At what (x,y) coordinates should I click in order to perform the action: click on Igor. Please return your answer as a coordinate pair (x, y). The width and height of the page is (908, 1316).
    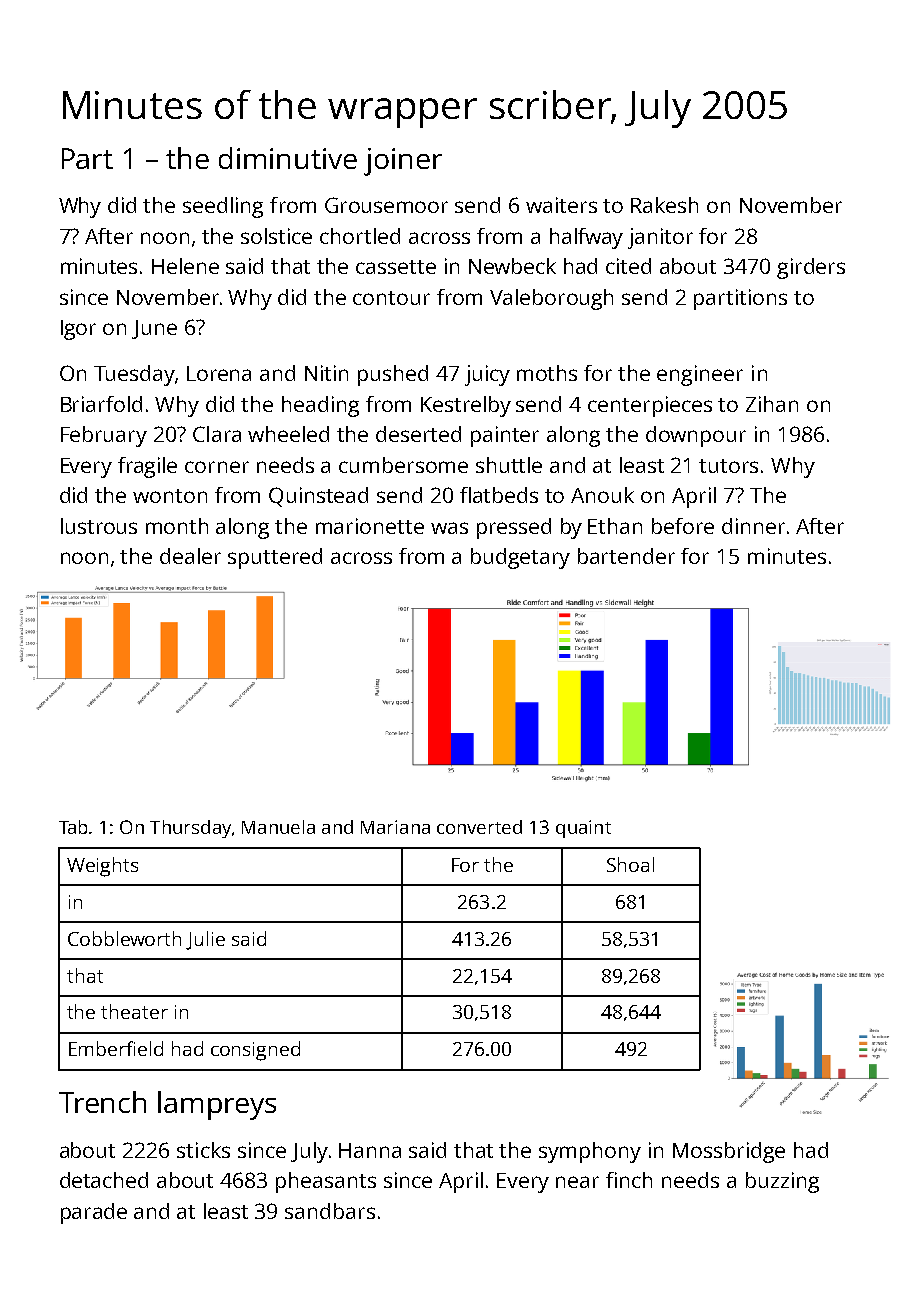
    Looking at the image, I should click on (78, 330).
